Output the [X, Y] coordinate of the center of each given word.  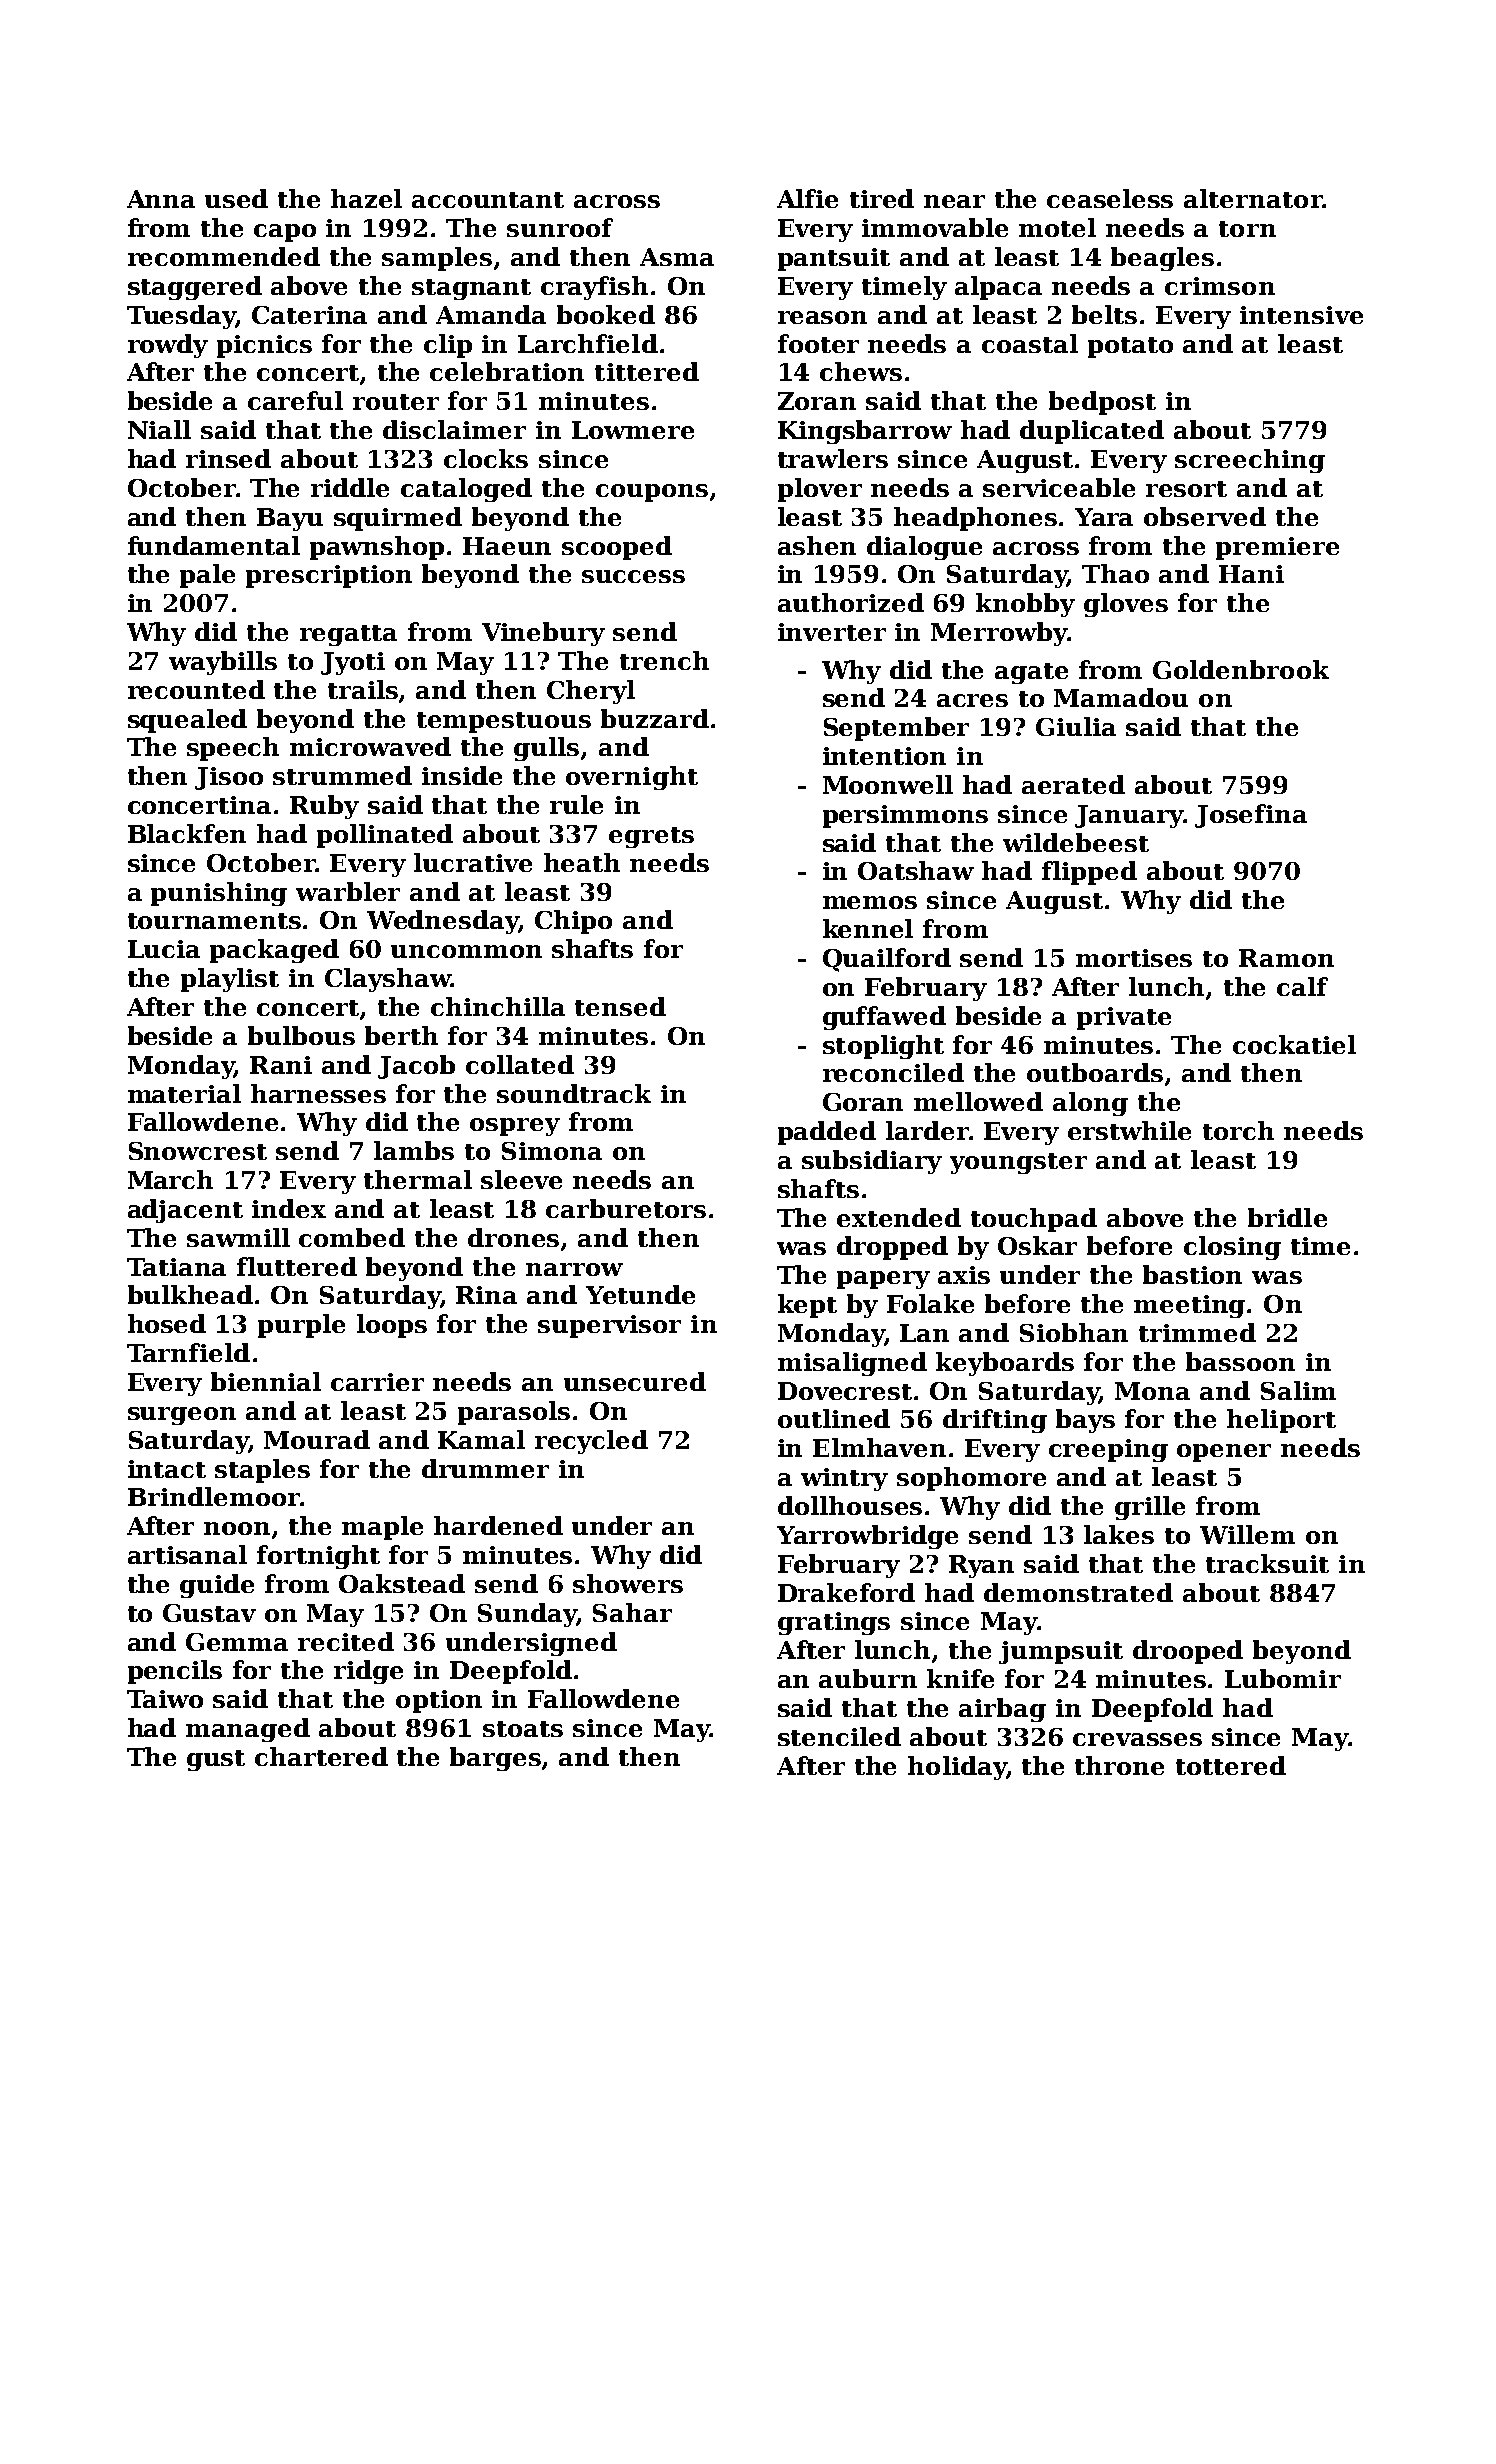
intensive [1301, 315]
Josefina [1251, 816]
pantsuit [834, 259]
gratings [834, 1623]
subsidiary [872, 1162]
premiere [1277, 548]
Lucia [164, 949]
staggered [195, 288]
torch [1238, 1130]
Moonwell [888, 784]
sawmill [238, 1237]
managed [248, 1730]
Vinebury [543, 634]
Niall [159, 429]
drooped [1188, 1652]
